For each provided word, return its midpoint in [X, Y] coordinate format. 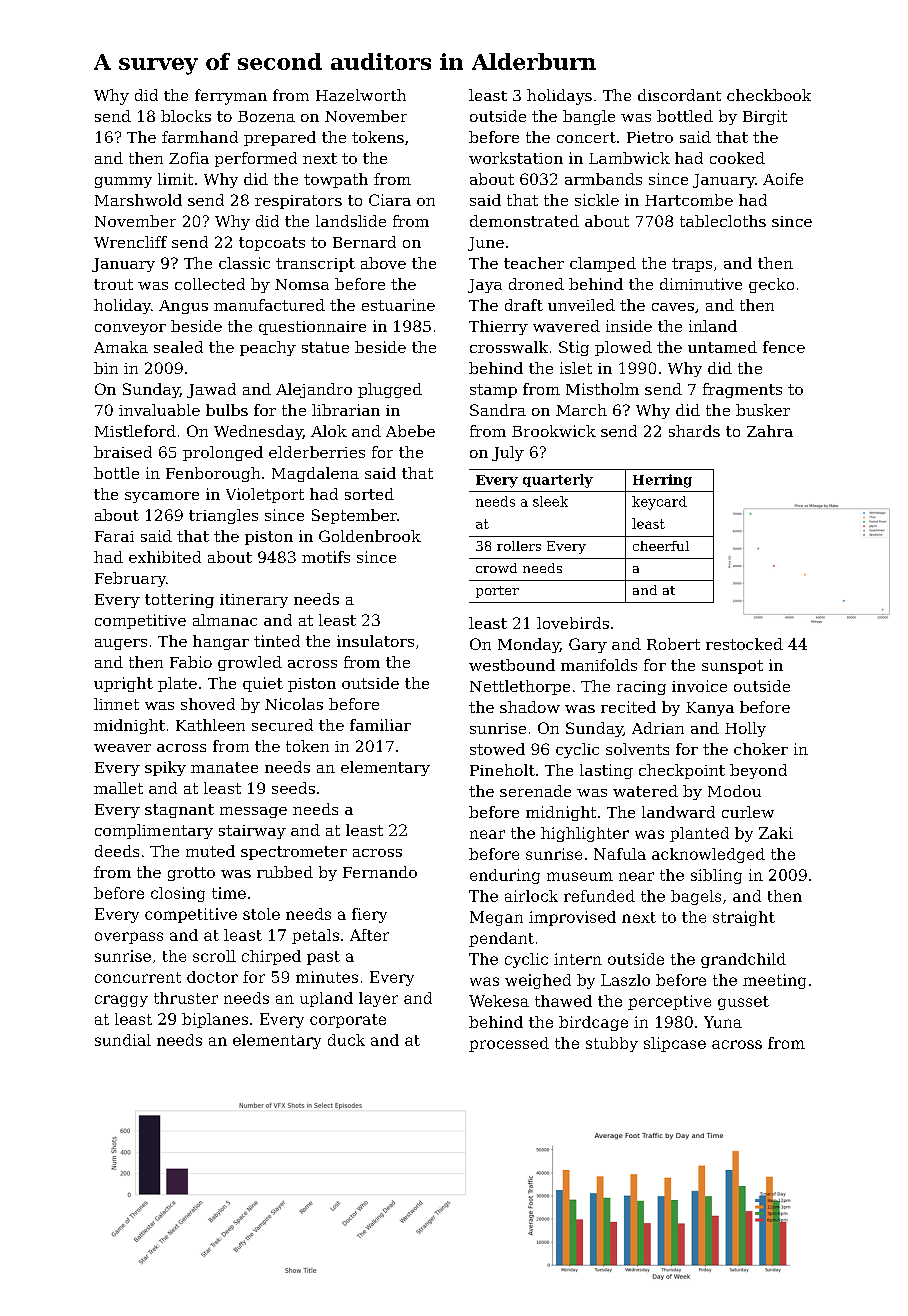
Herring [662, 481]
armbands [603, 179]
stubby [612, 1044]
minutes [327, 977]
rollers [519, 546]
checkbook [769, 95]
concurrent [138, 977]
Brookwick [554, 431]
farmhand [200, 137]
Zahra [770, 431]
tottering [179, 601]
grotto [191, 874]
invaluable [159, 410]
